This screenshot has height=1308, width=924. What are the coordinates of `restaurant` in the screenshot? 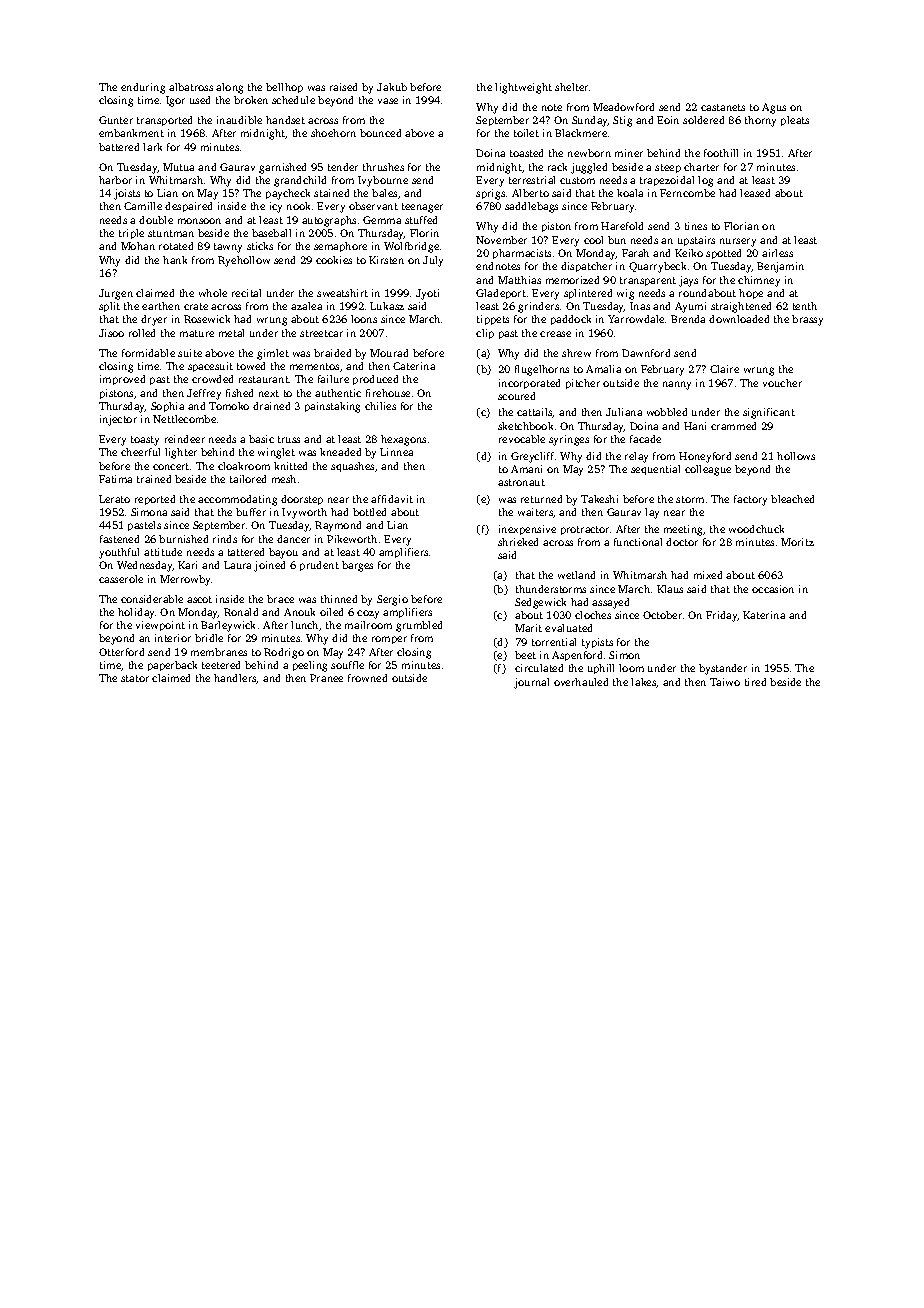 It's located at (264, 379).
